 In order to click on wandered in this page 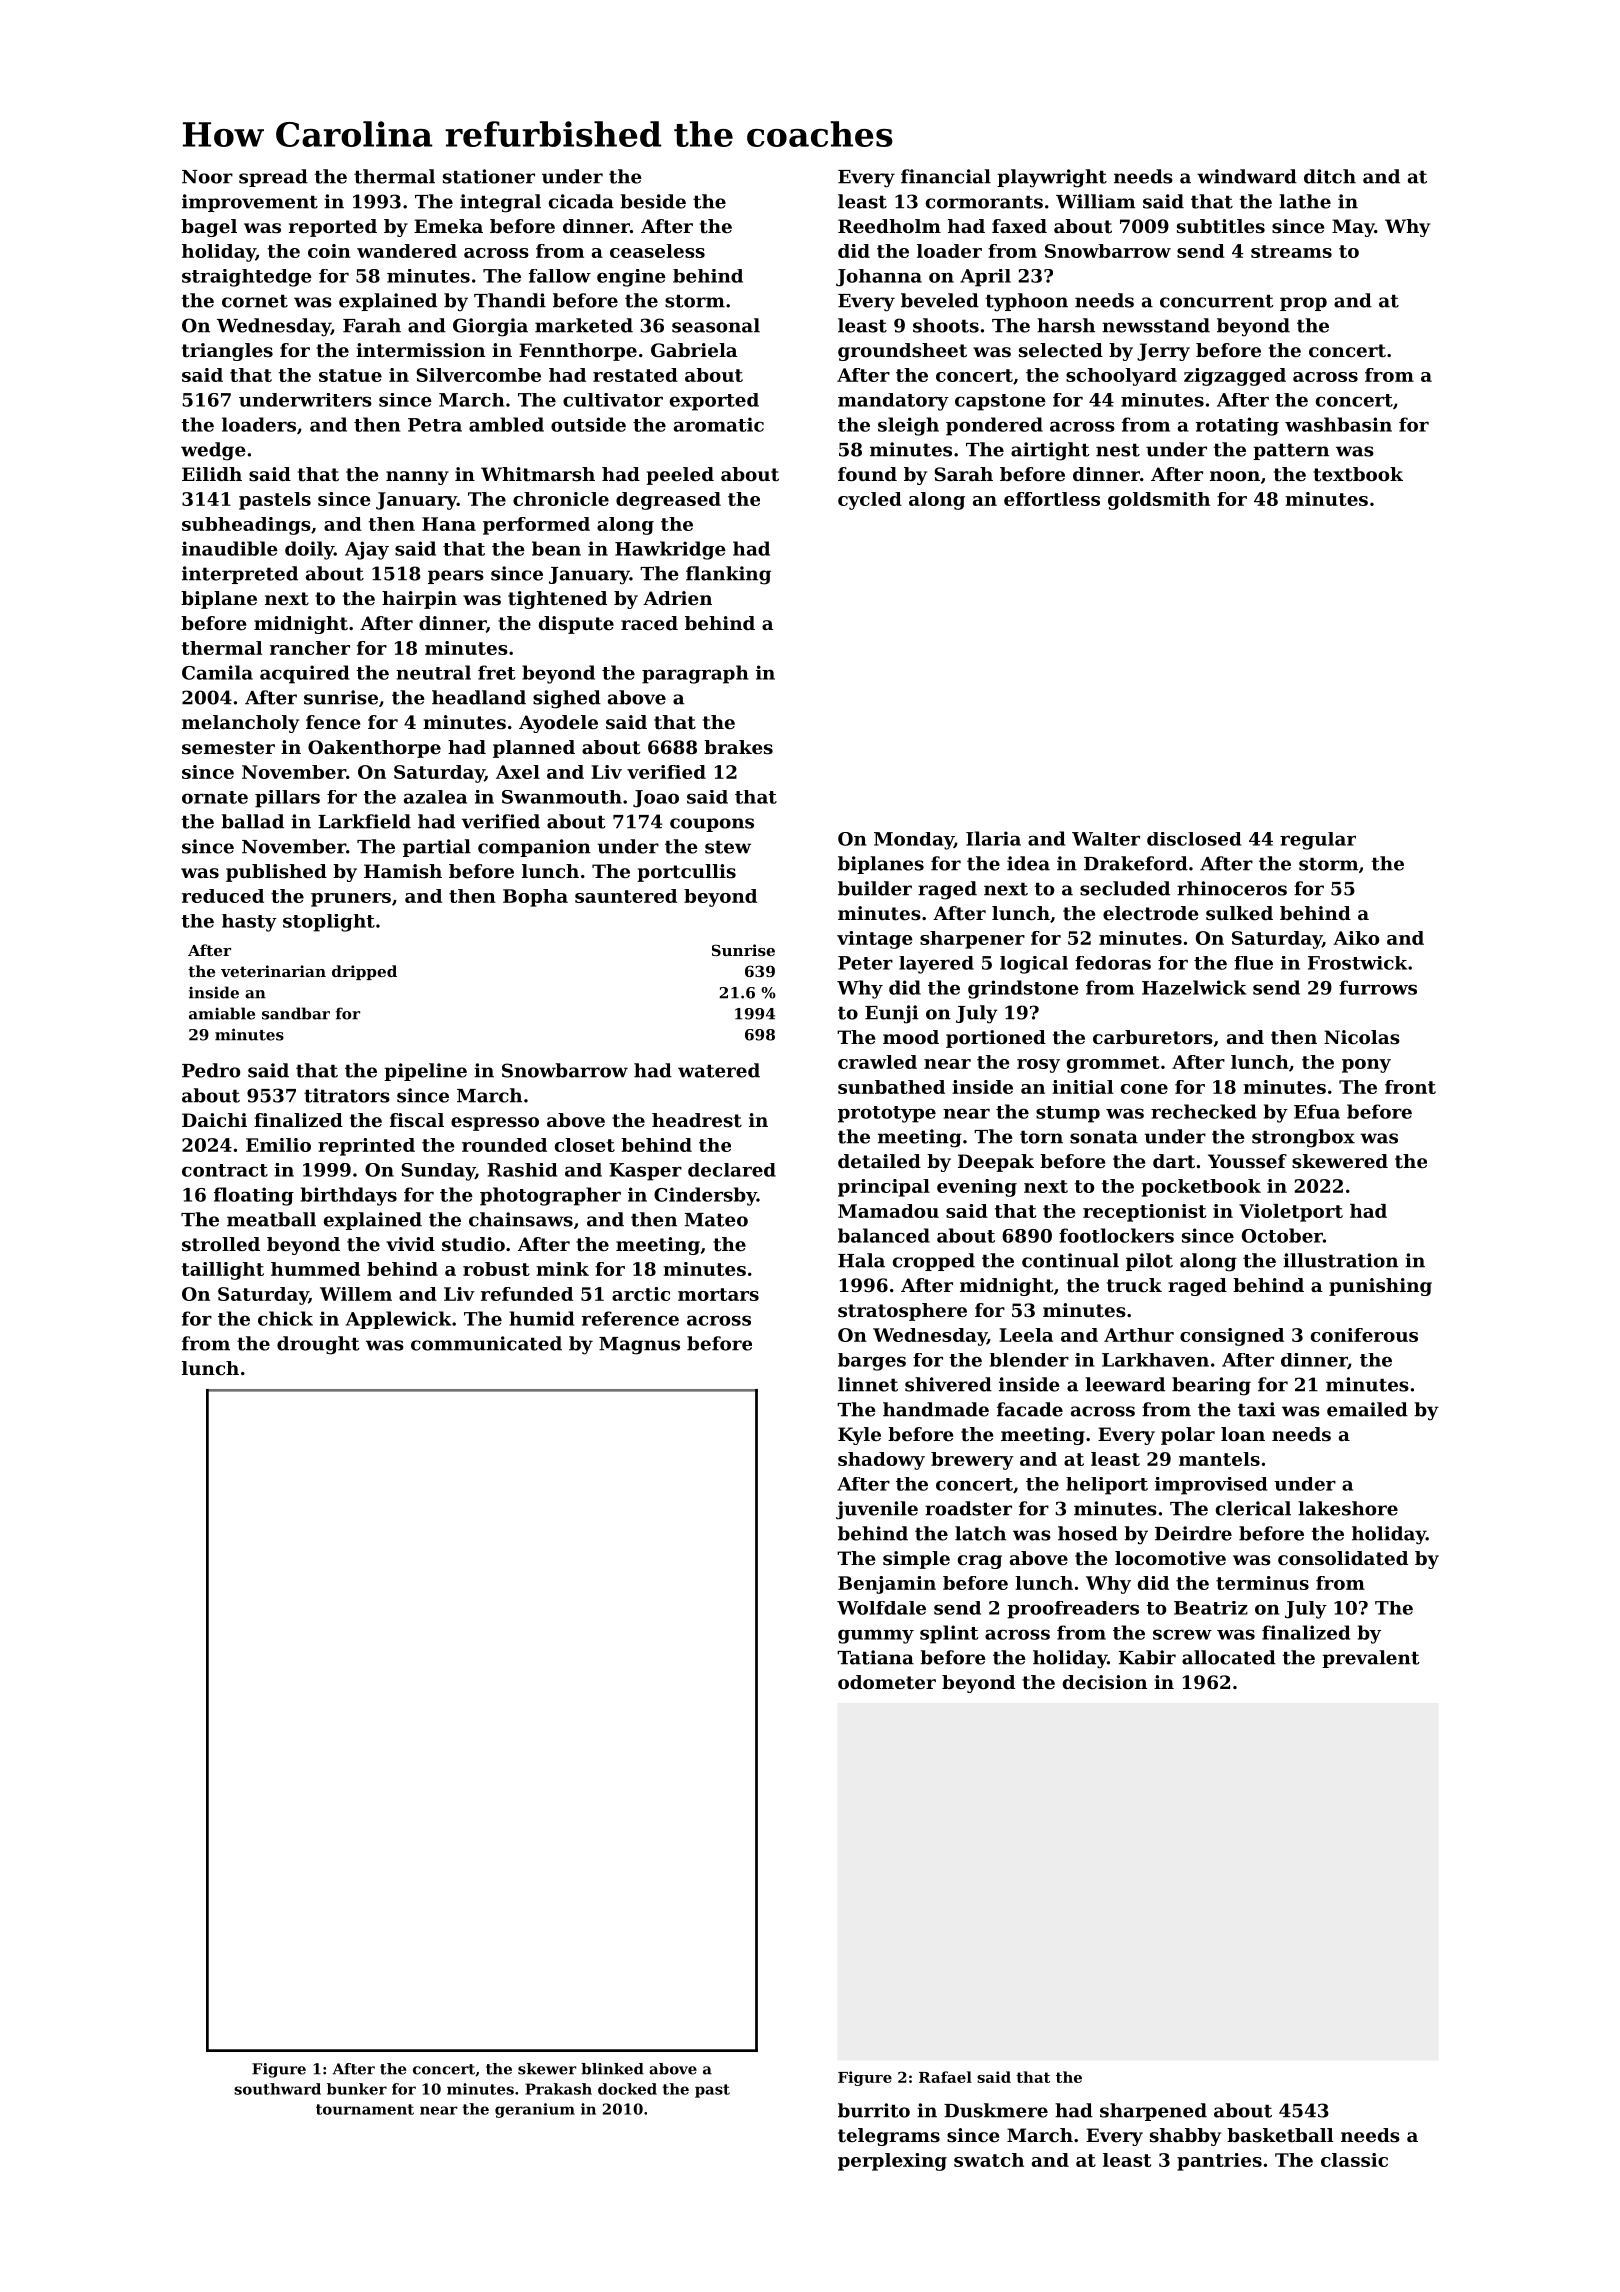, I will do `click(407, 251)`.
